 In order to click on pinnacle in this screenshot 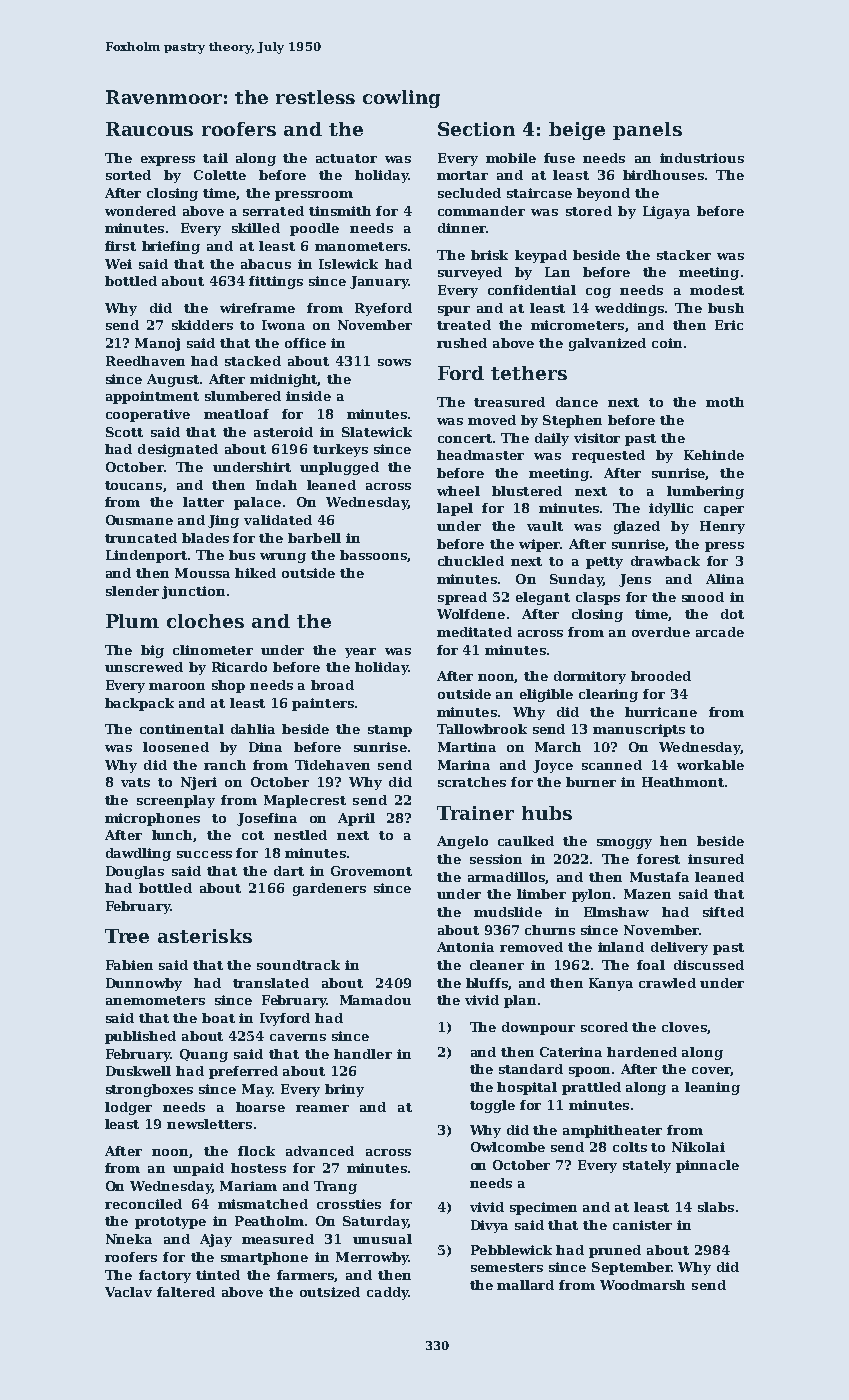, I will do `click(707, 1166)`.
